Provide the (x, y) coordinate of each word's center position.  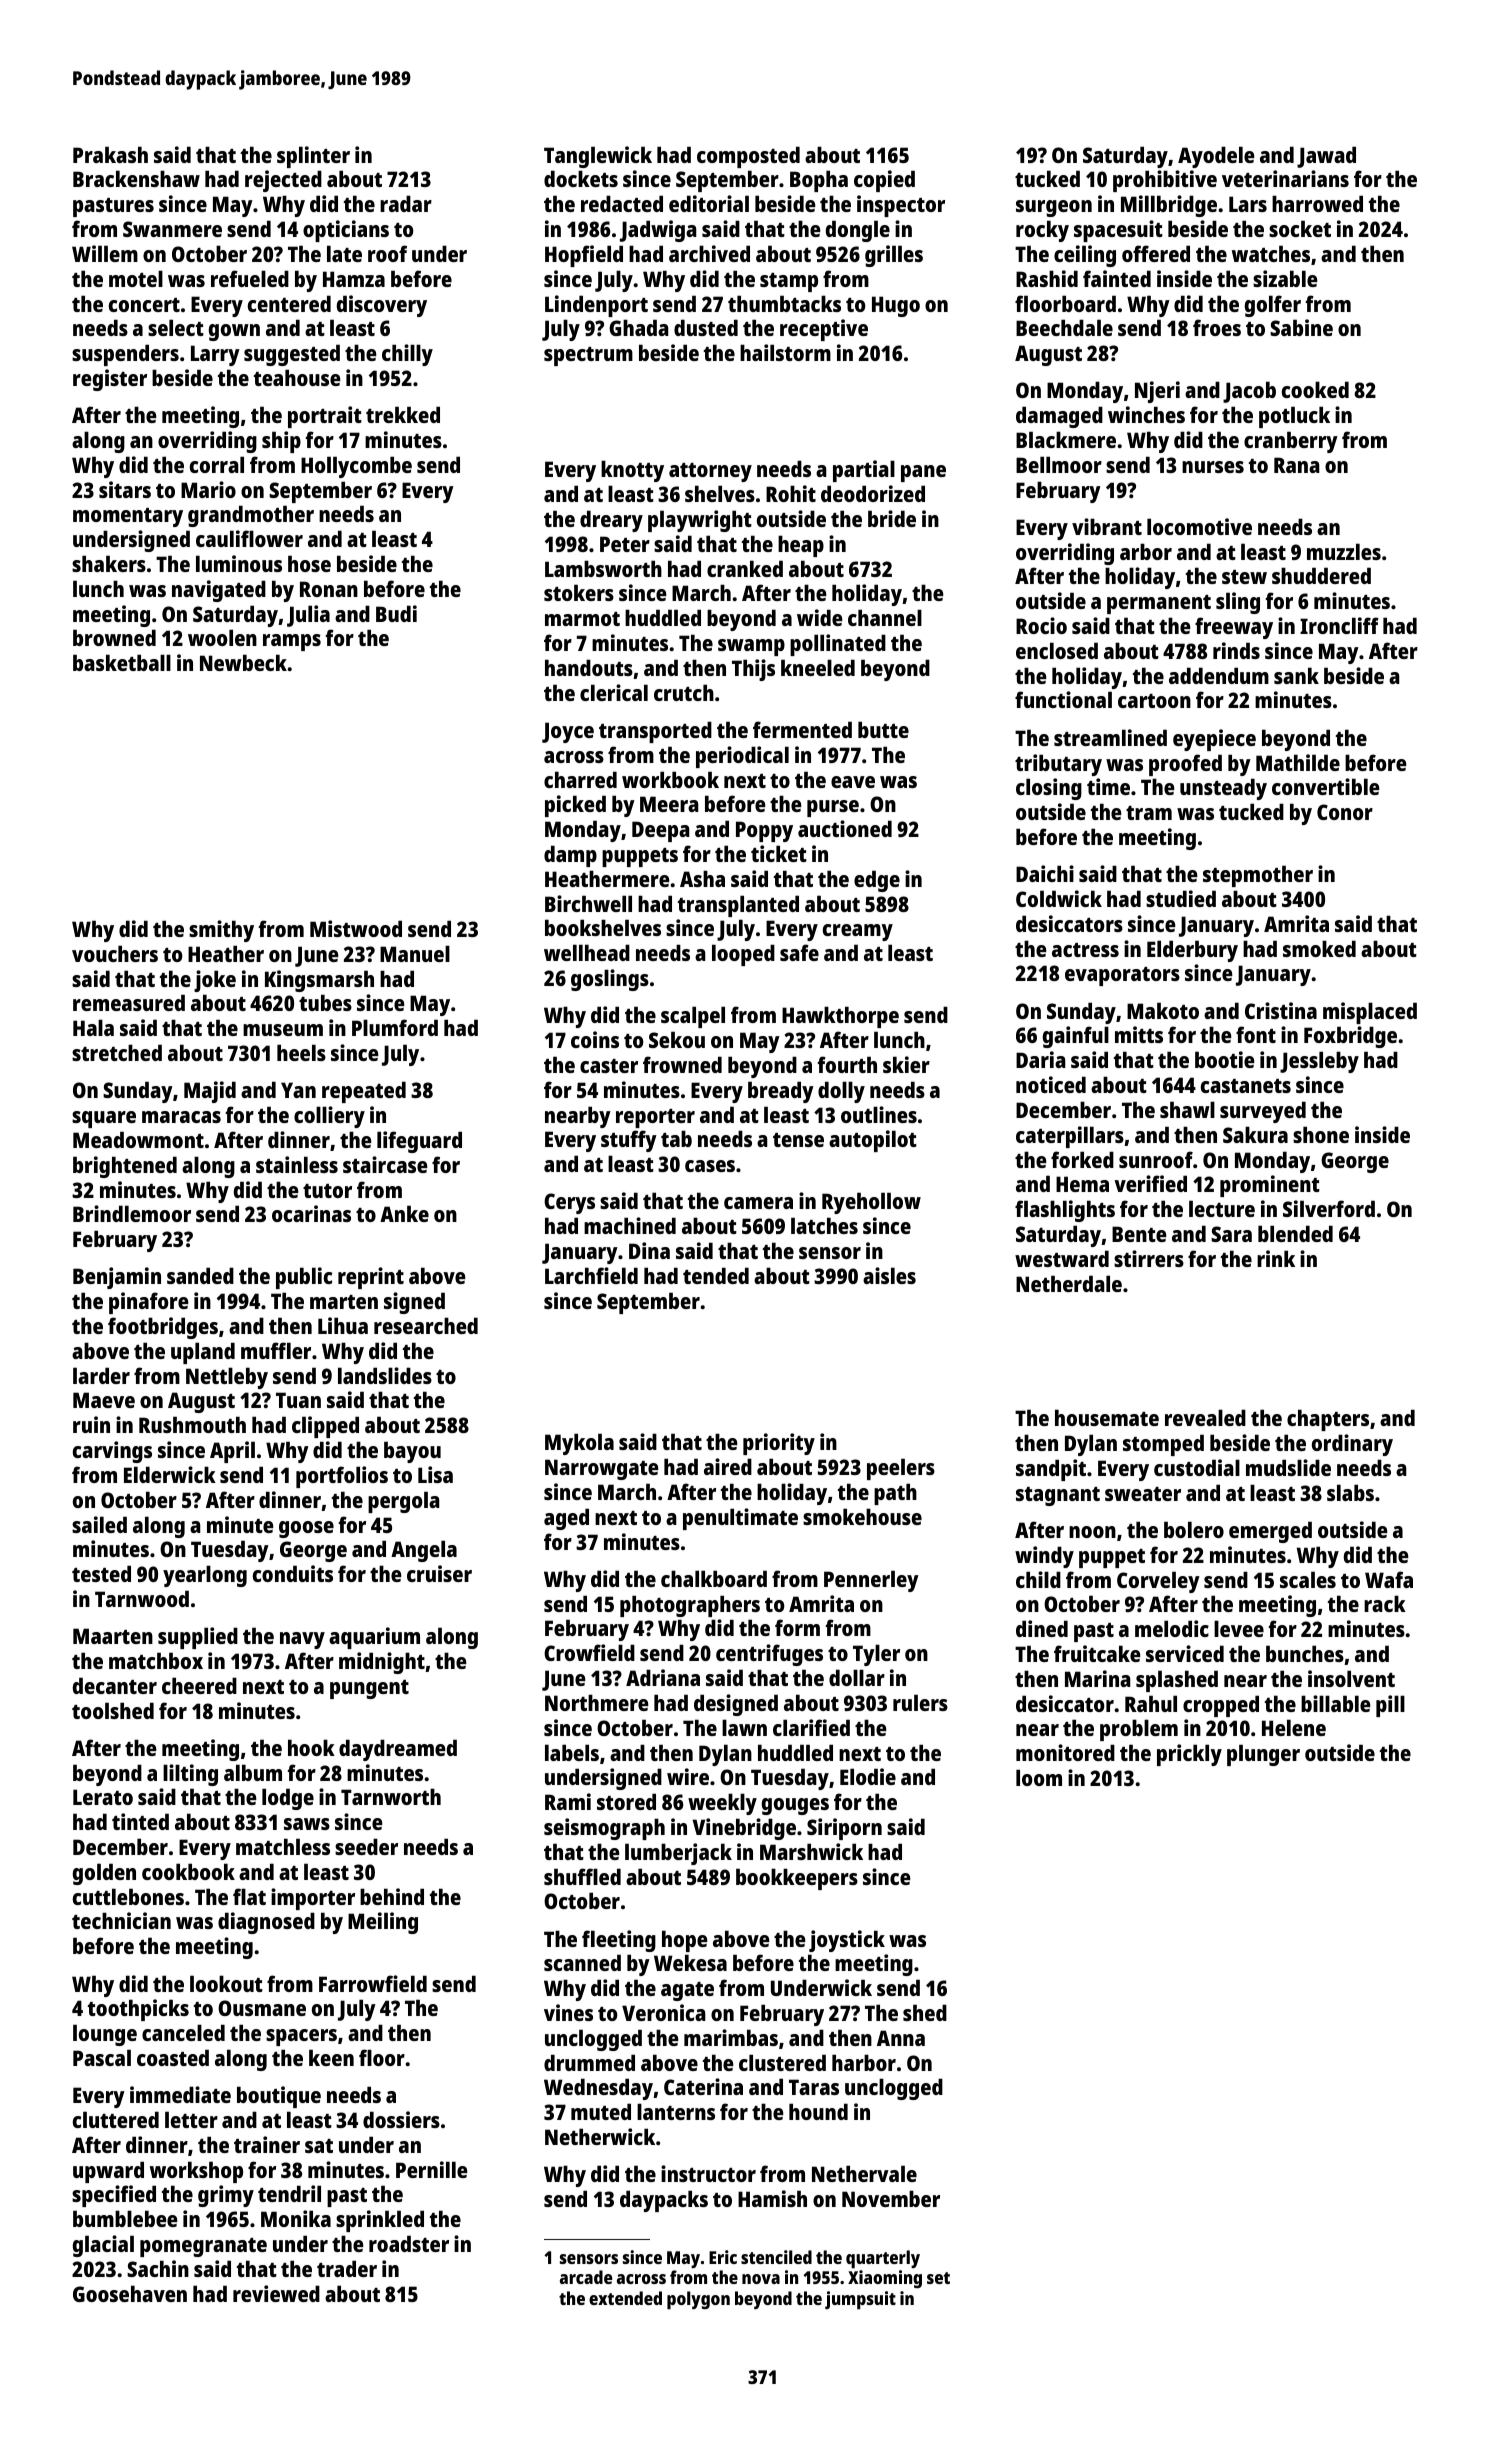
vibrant (1107, 526)
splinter (313, 157)
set (938, 2278)
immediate (180, 2094)
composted (748, 157)
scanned (582, 1962)
